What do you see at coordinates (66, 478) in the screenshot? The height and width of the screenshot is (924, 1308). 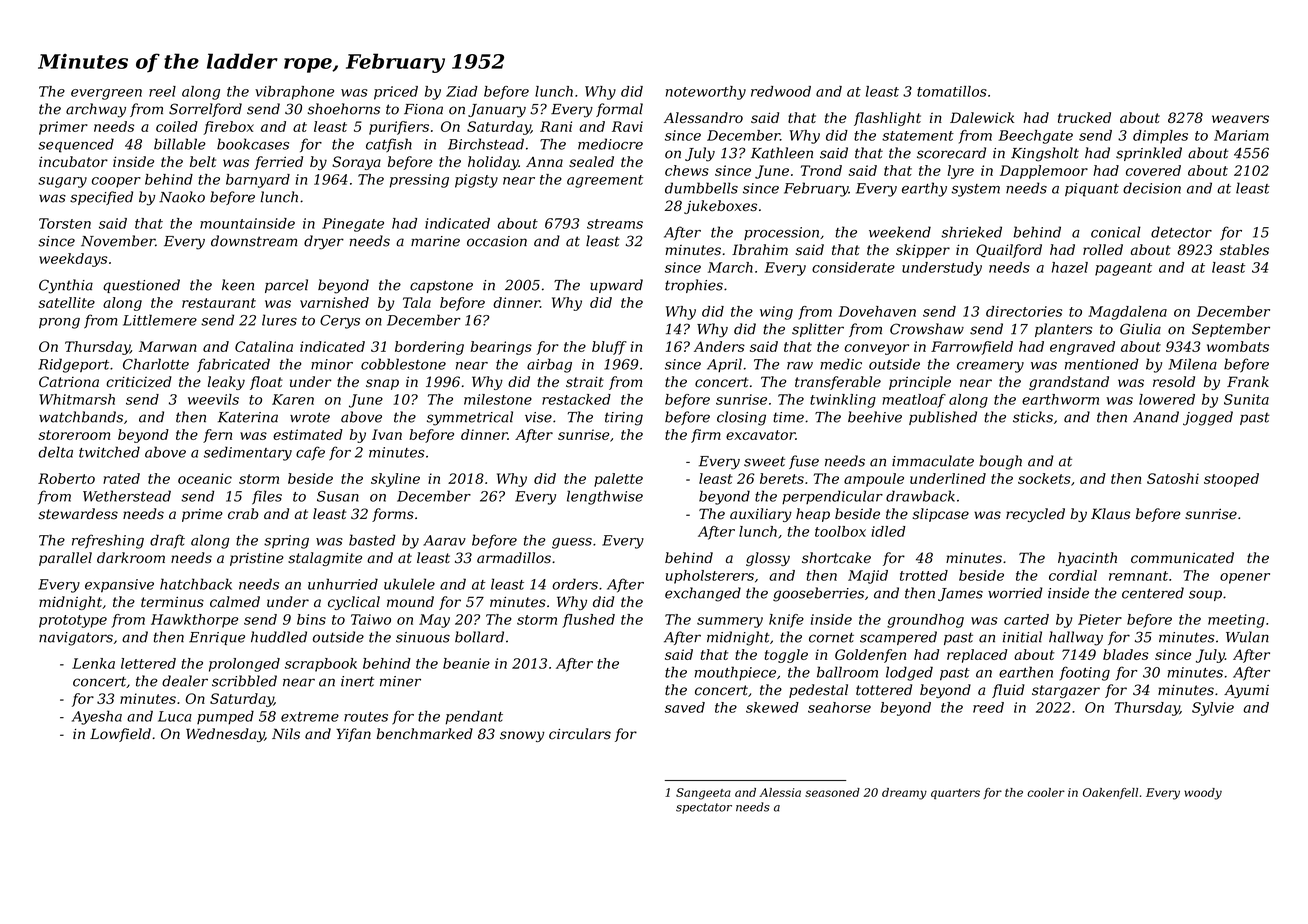 I see `Roberto` at bounding box center [66, 478].
